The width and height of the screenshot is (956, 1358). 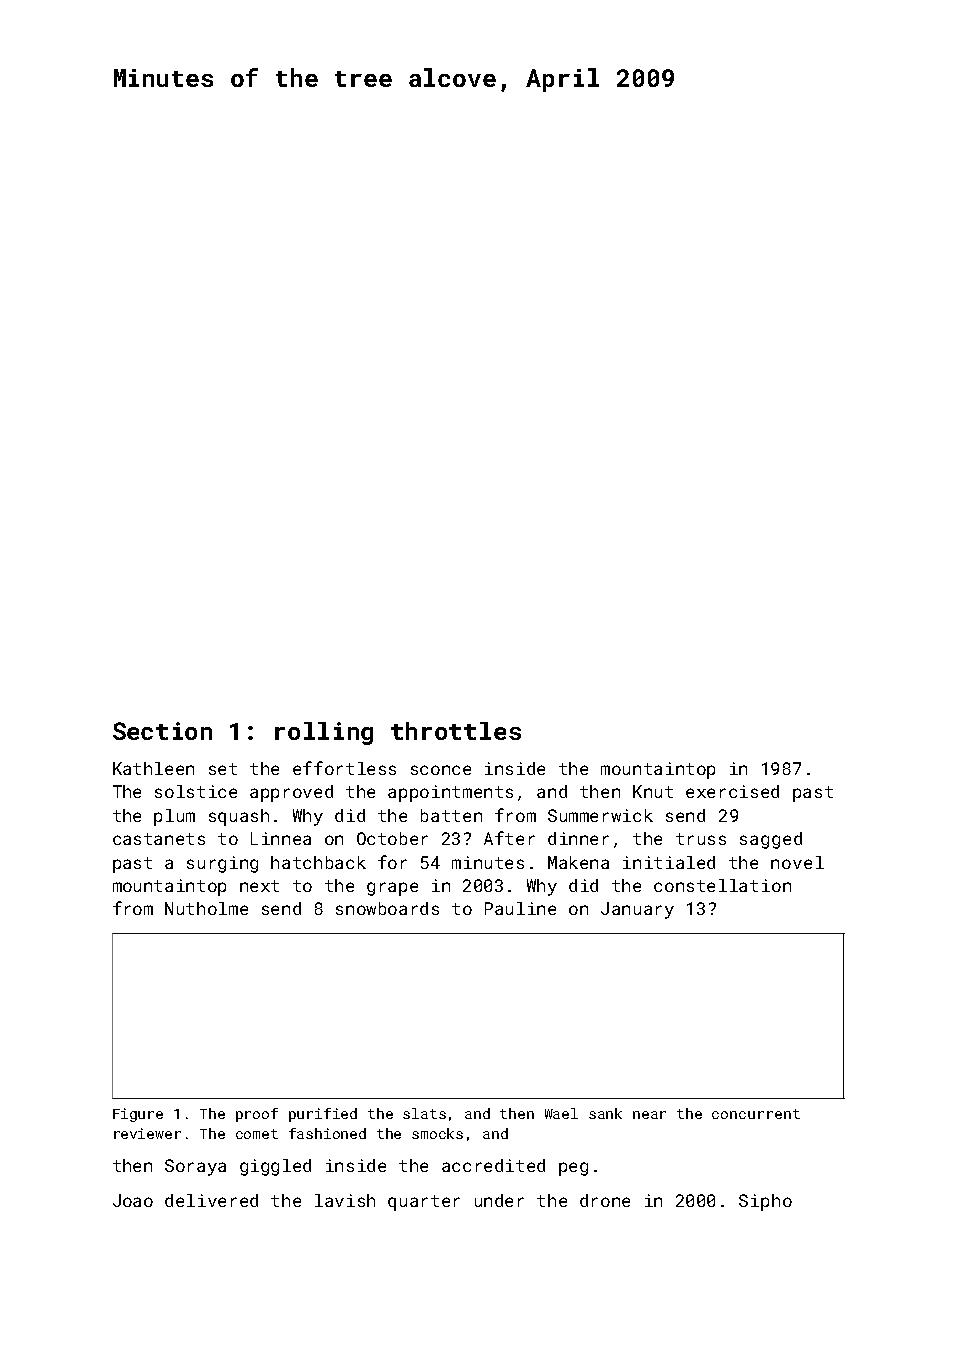 What do you see at coordinates (211, 1200) in the screenshot?
I see `delivered` at bounding box center [211, 1200].
